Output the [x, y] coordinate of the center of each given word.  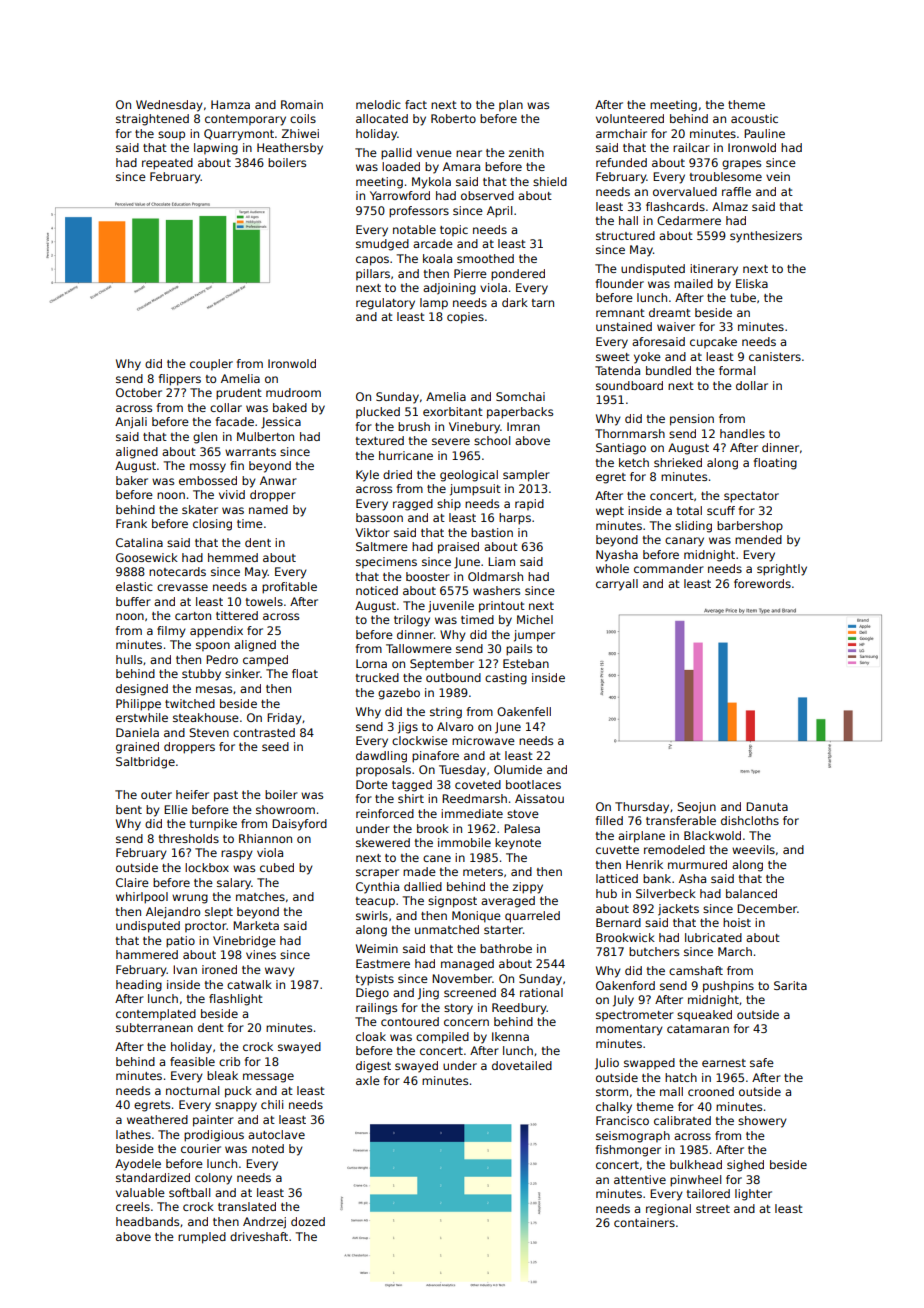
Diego [372, 994]
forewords [762, 583]
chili [272, 1104]
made [419, 871]
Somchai [520, 396]
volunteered [630, 118]
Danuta [767, 806]
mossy [208, 468]
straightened [152, 120]
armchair [621, 133]
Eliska [752, 283]
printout [502, 607]
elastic [134, 586]
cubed [277, 867]
